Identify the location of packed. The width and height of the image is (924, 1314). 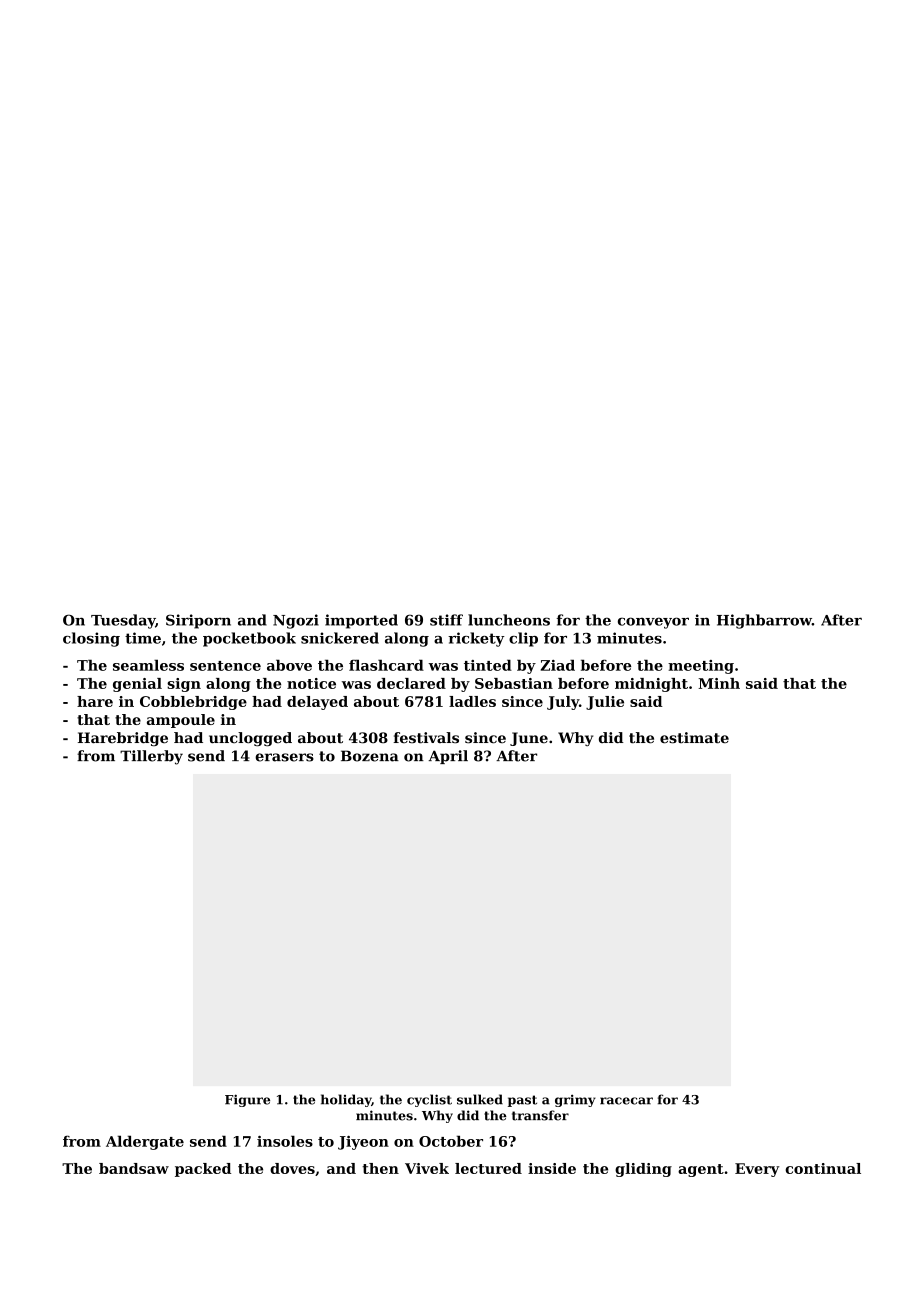
(203, 1170).
